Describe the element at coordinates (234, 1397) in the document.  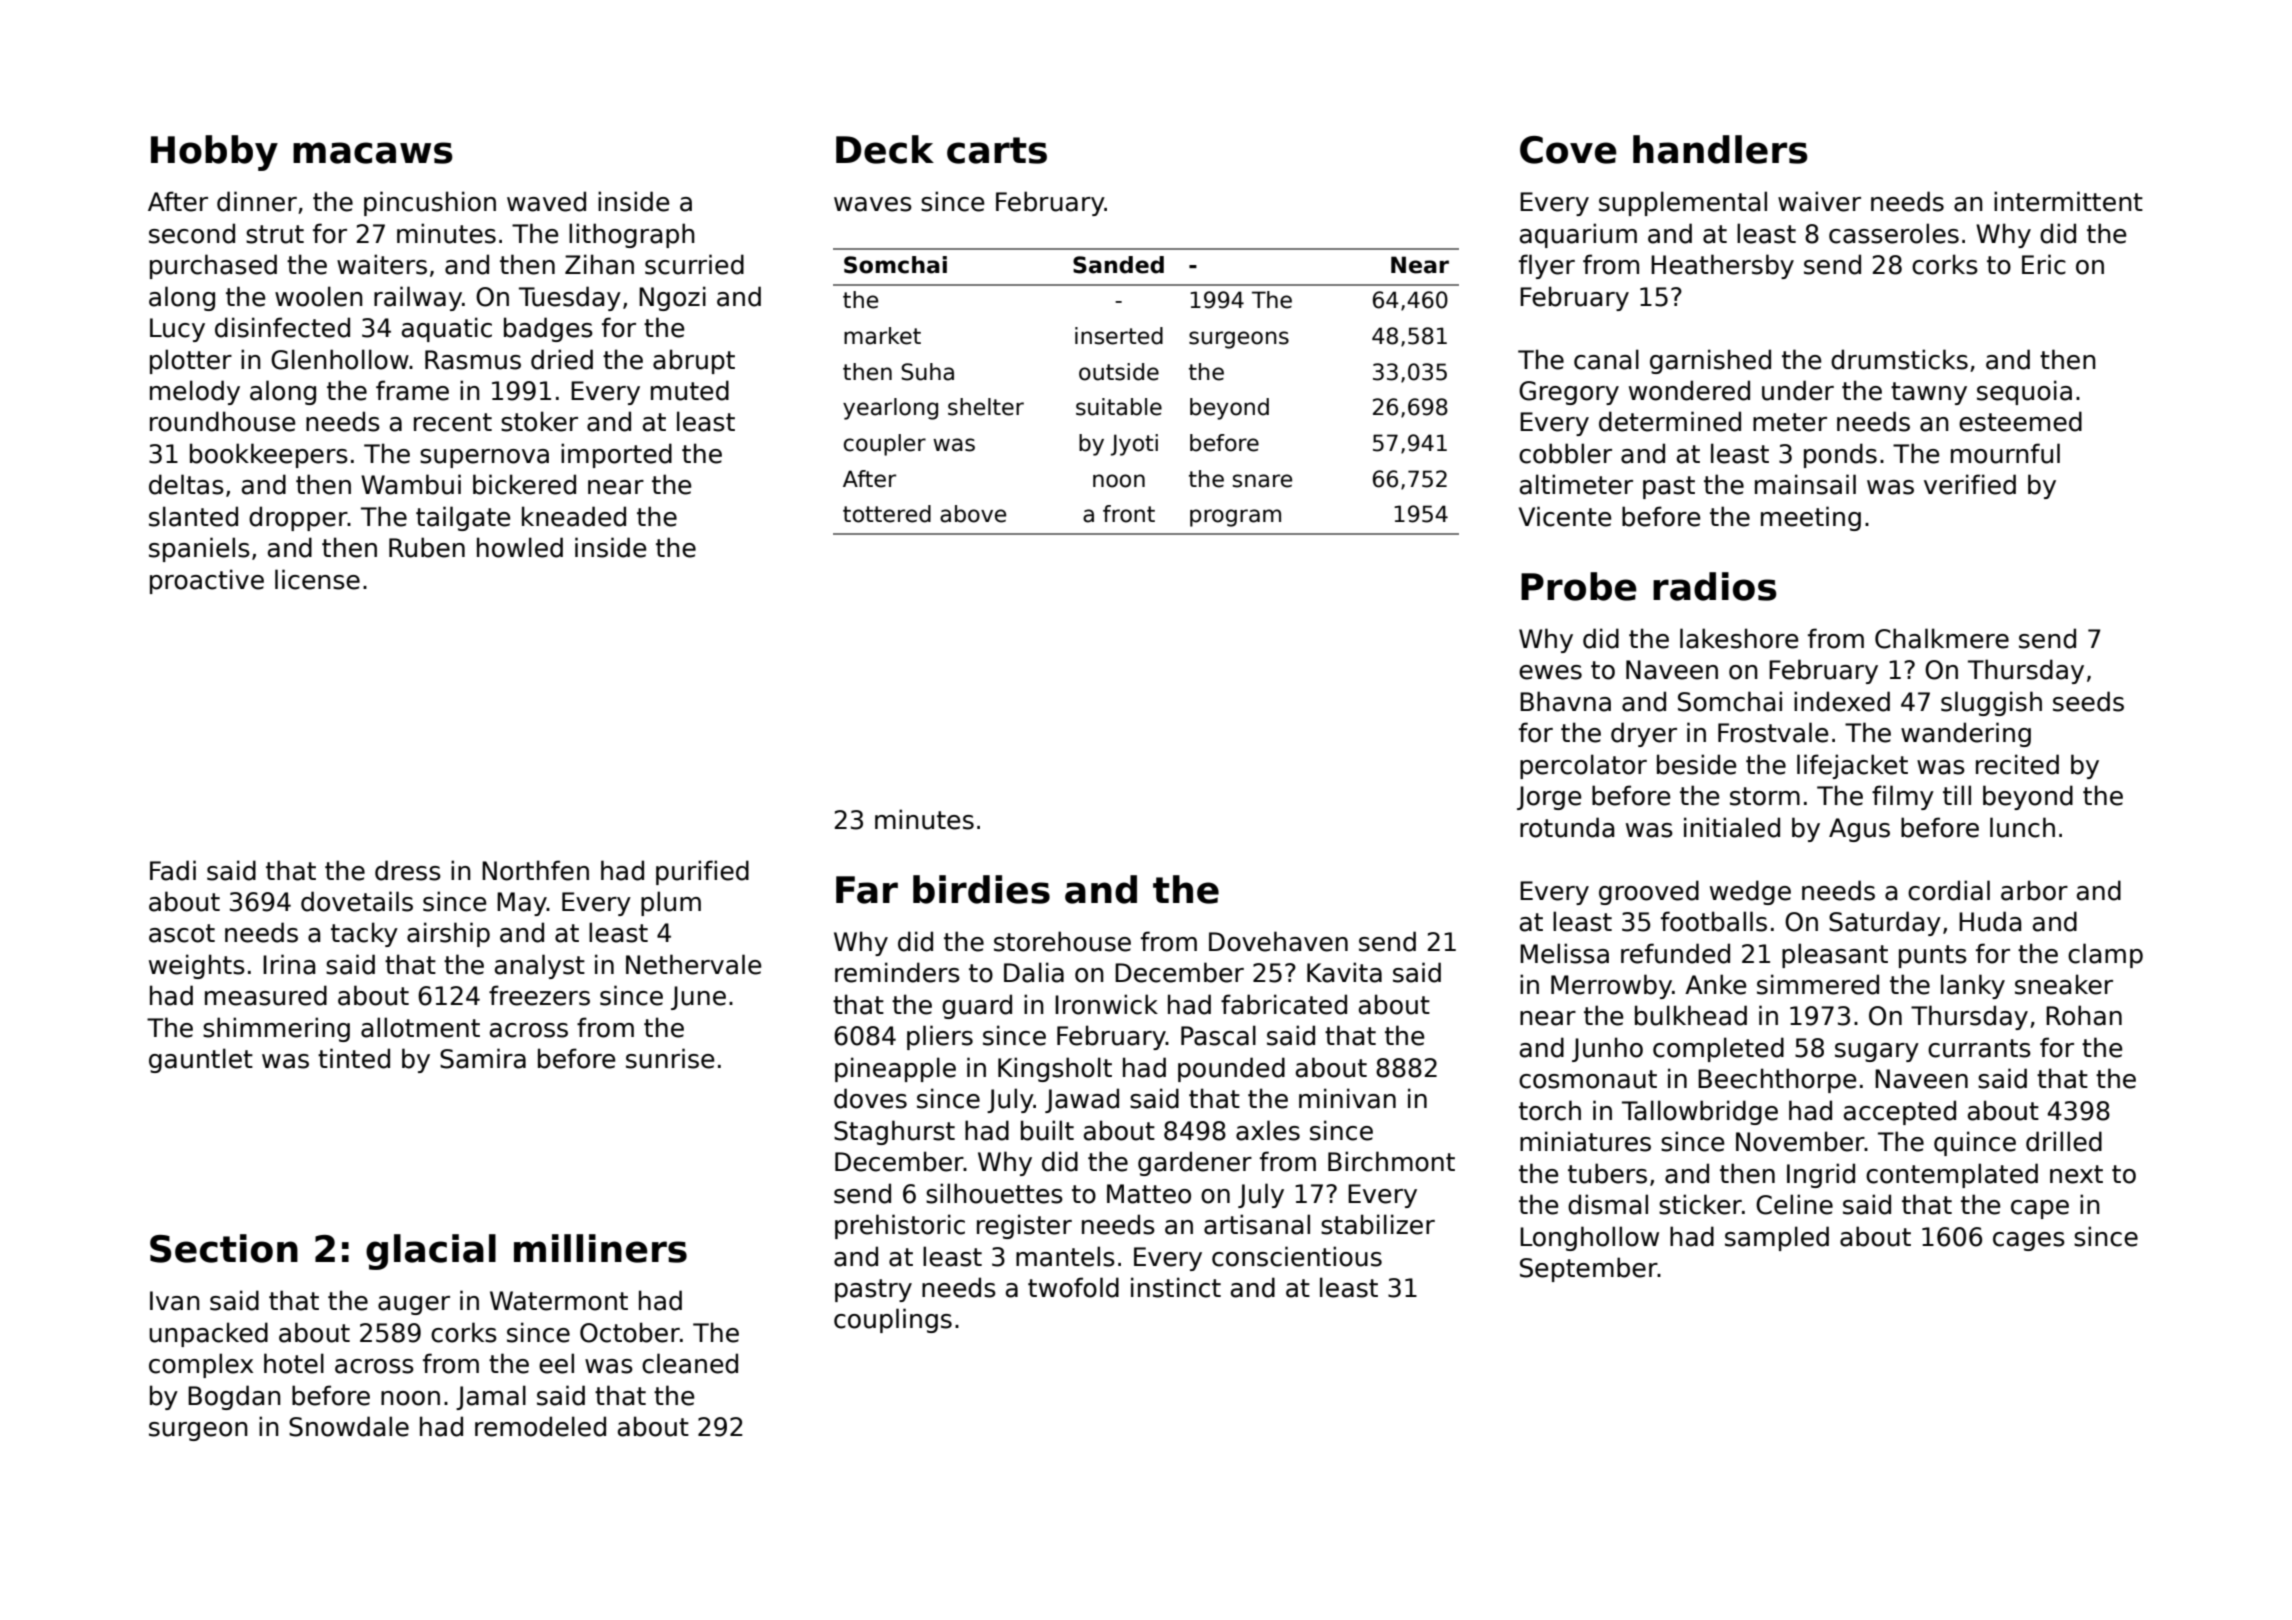
I see `Bogdan` at that location.
